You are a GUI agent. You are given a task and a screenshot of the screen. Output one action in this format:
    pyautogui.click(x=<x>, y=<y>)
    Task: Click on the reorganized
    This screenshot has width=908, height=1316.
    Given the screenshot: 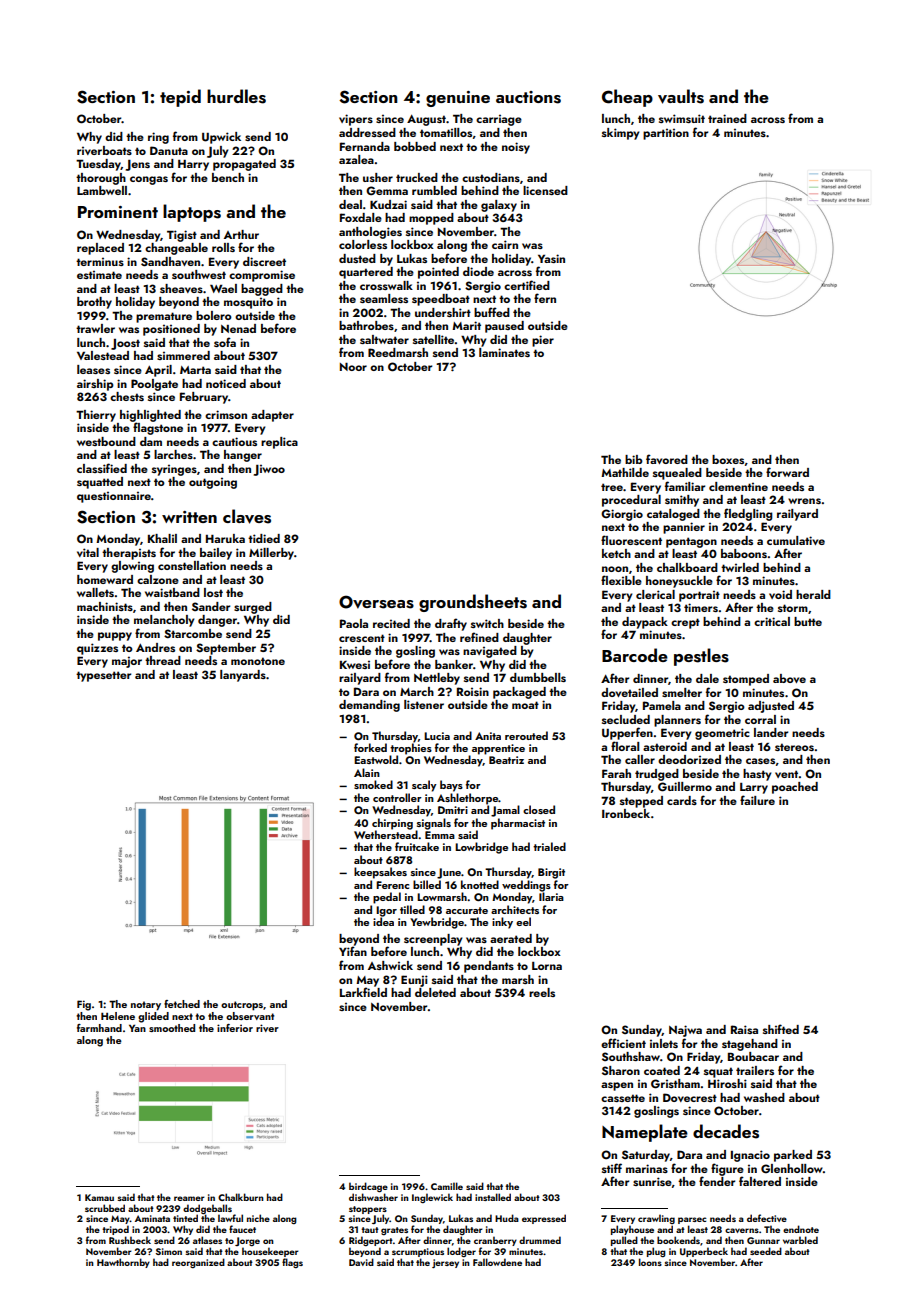 What is the action you would take?
    pyautogui.click(x=198, y=1263)
